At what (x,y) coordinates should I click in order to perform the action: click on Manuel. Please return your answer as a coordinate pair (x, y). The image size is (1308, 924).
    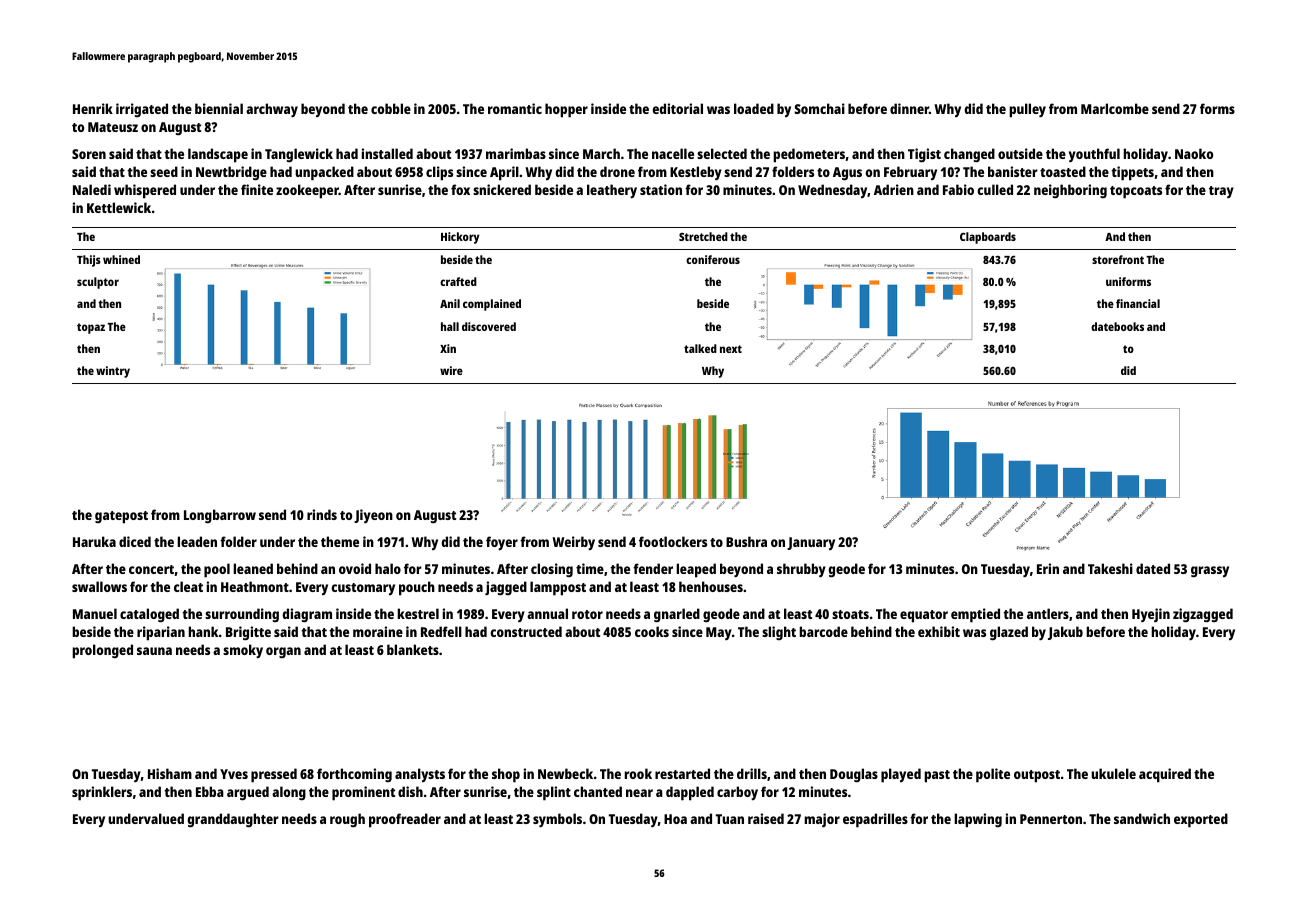
    Looking at the image, I should click on (95, 613).
